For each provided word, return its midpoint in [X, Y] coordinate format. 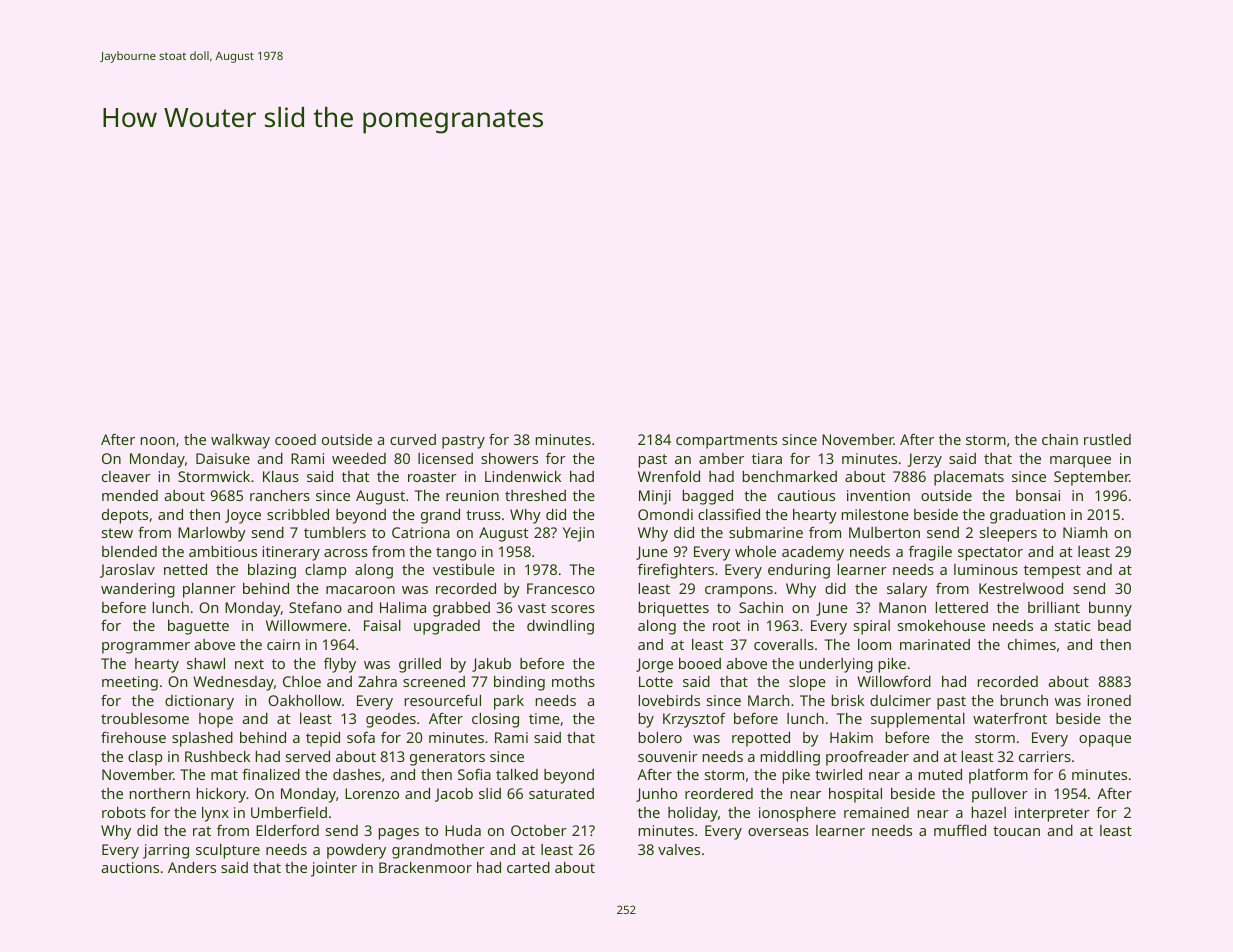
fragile [930, 553]
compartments [726, 442]
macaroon [360, 590]
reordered [719, 793]
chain [1060, 439]
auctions [130, 867]
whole [755, 551]
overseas [778, 832]
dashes [357, 774]
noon [158, 441]
